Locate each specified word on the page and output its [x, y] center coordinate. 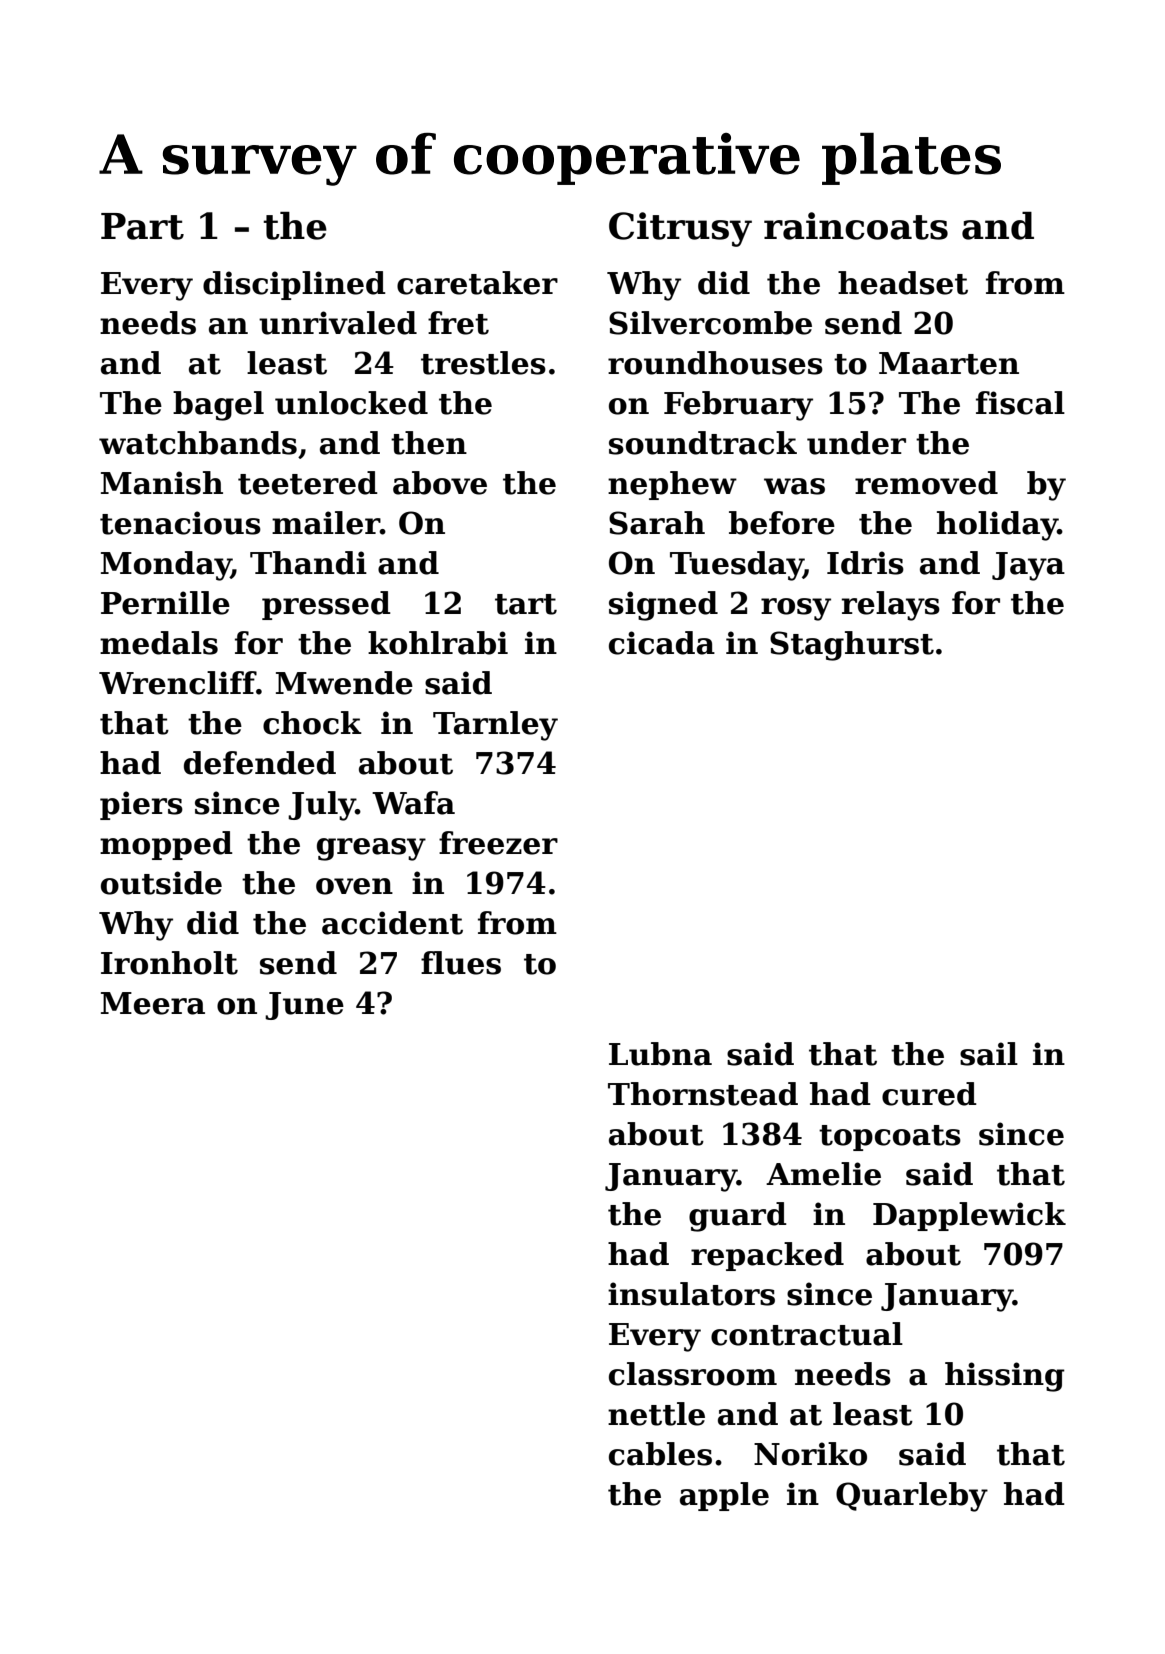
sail [989, 1054]
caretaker [477, 283]
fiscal [1020, 403]
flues [461, 963]
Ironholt [169, 963]
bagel [218, 406]
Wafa [413, 803]
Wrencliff [178, 683]
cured [929, 1094]
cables [660, 1454]
